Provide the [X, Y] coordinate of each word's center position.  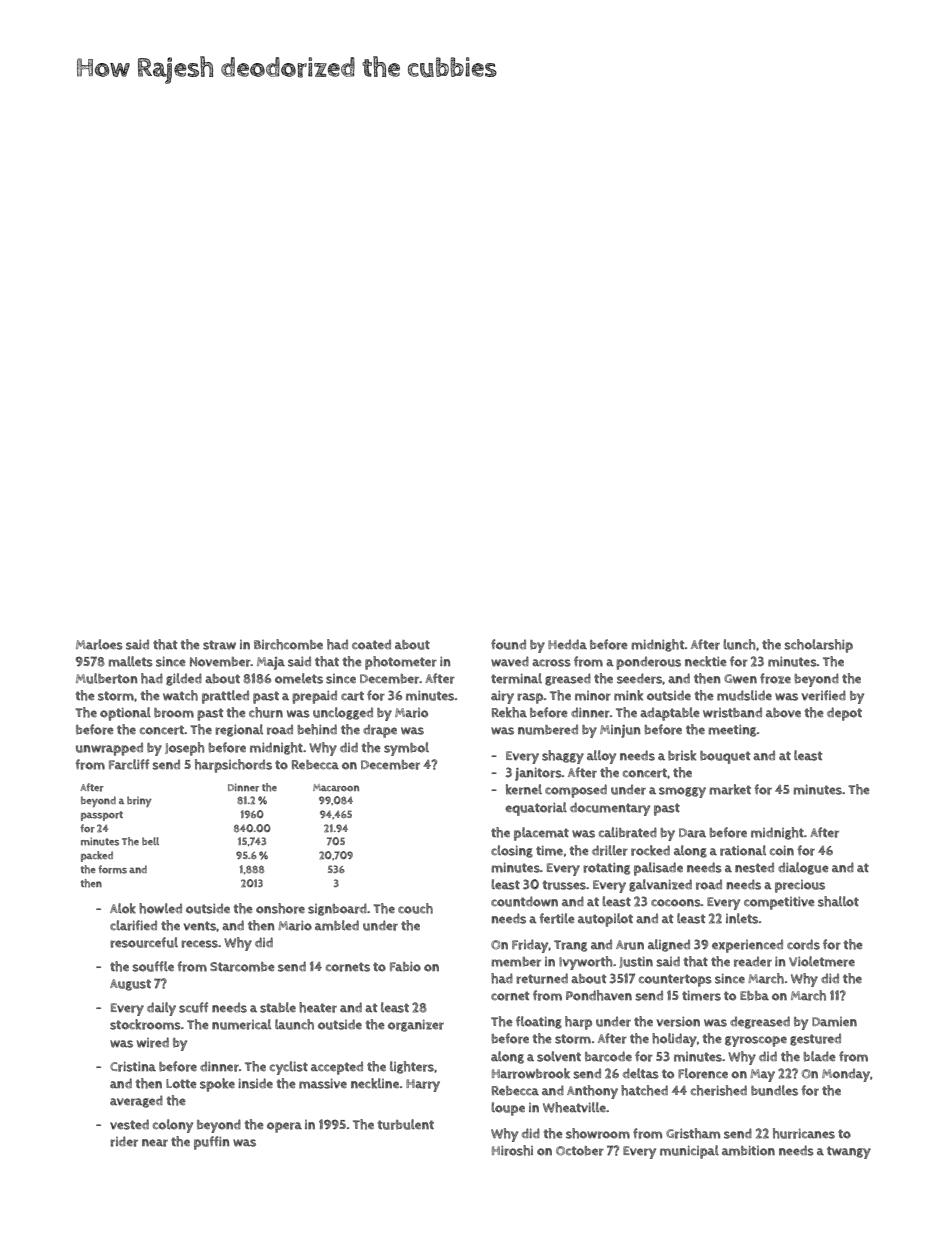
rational [743, 850]
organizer [416, 1025]
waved [510, 661]
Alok [123, 908]
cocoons [676, 903]
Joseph [184, 749]
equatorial [536, 809]
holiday [674, 1040]
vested [129, 1124]
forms [112, 869]
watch [180, 695]
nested [754, 867]
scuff [193, 1007]
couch [415, 908]
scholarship [818, 646]
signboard [337, 909]
